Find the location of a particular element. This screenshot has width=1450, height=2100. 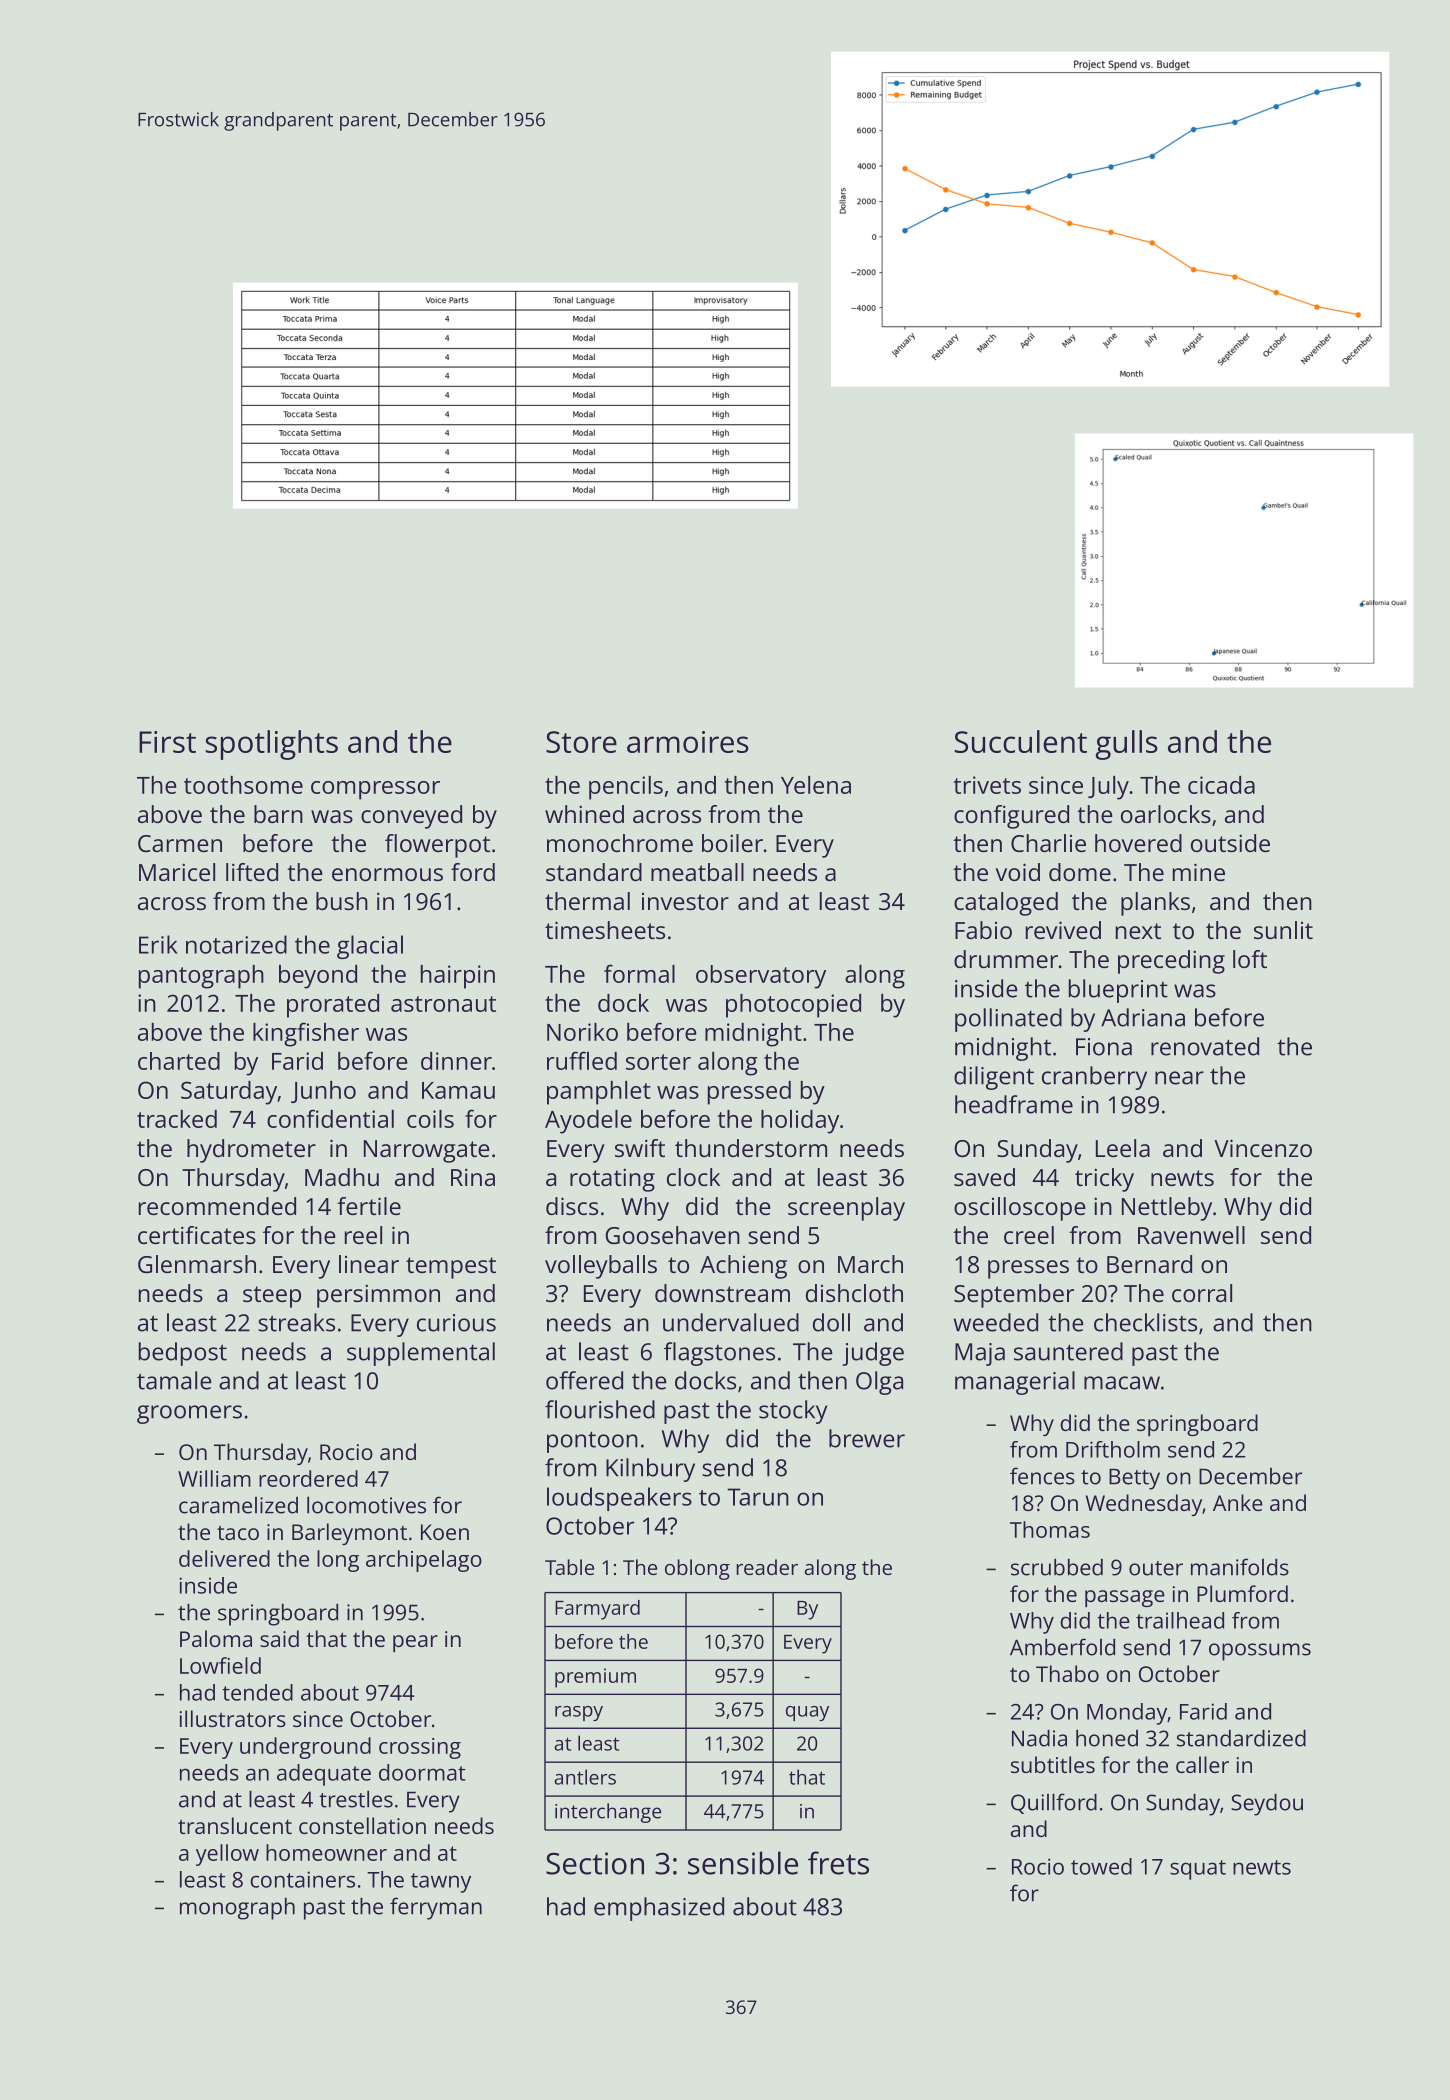

beyond is located at coordinates (318, 977).
